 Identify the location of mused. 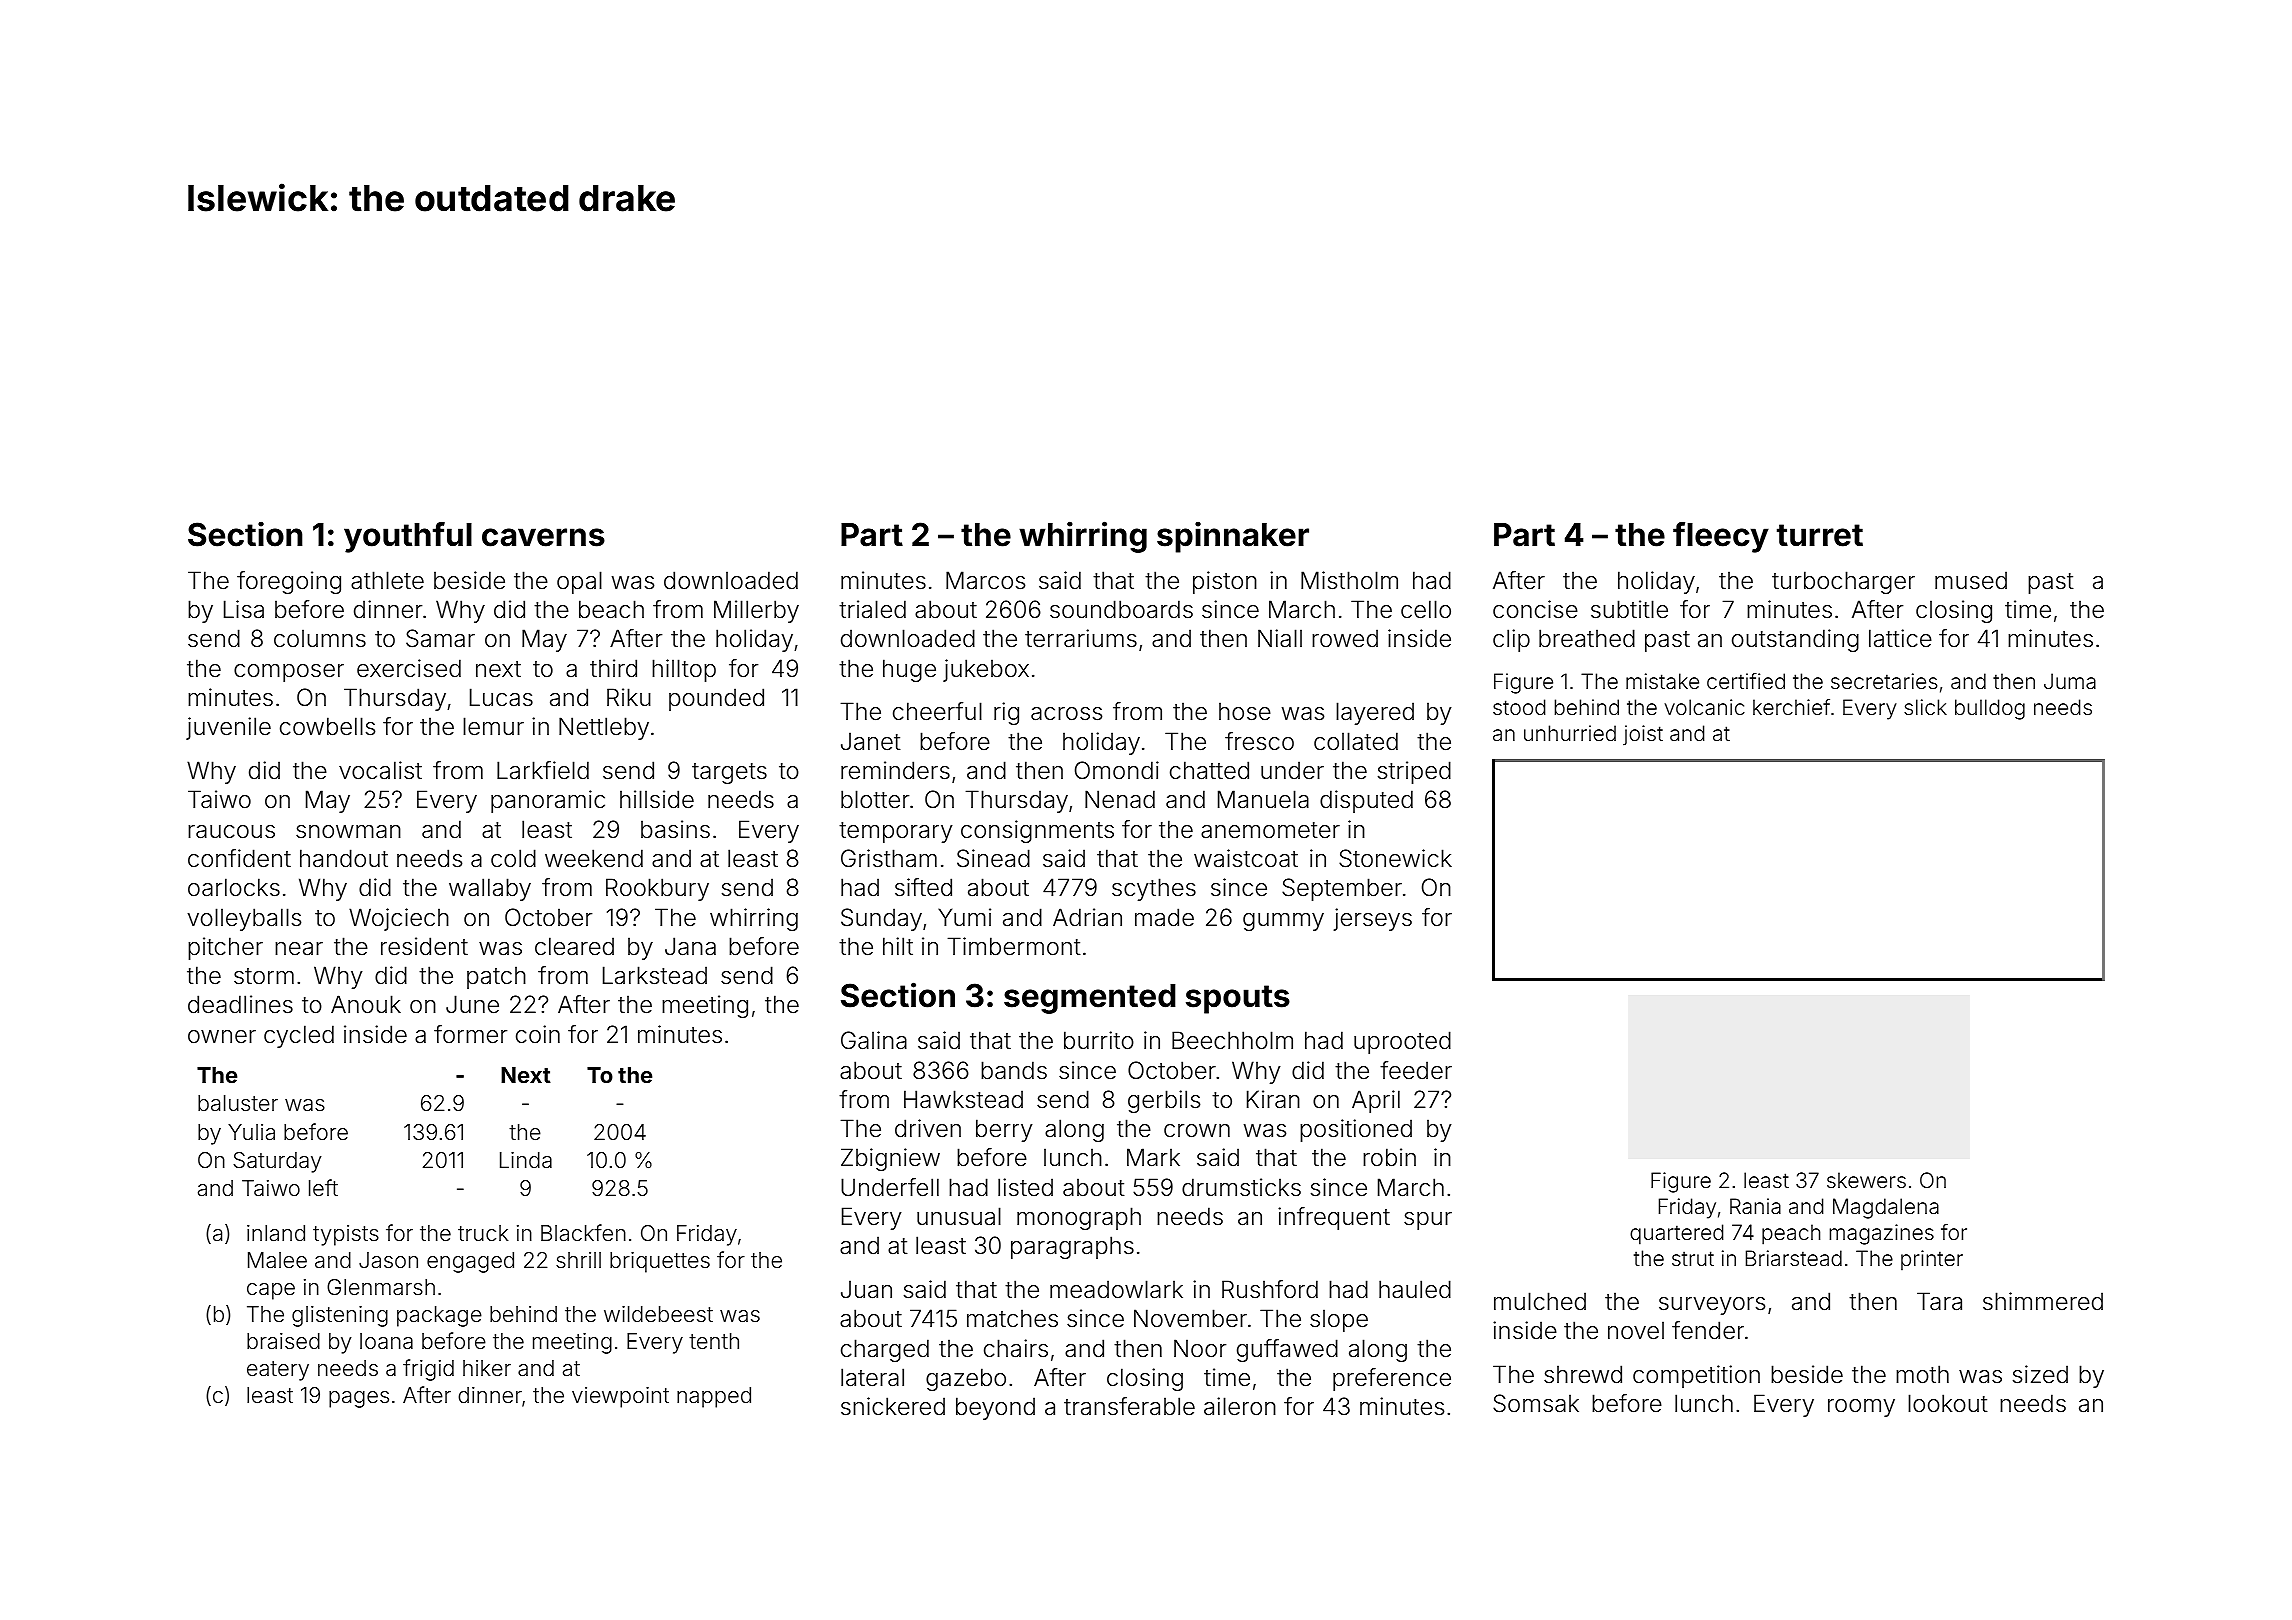
(1971, 580).
